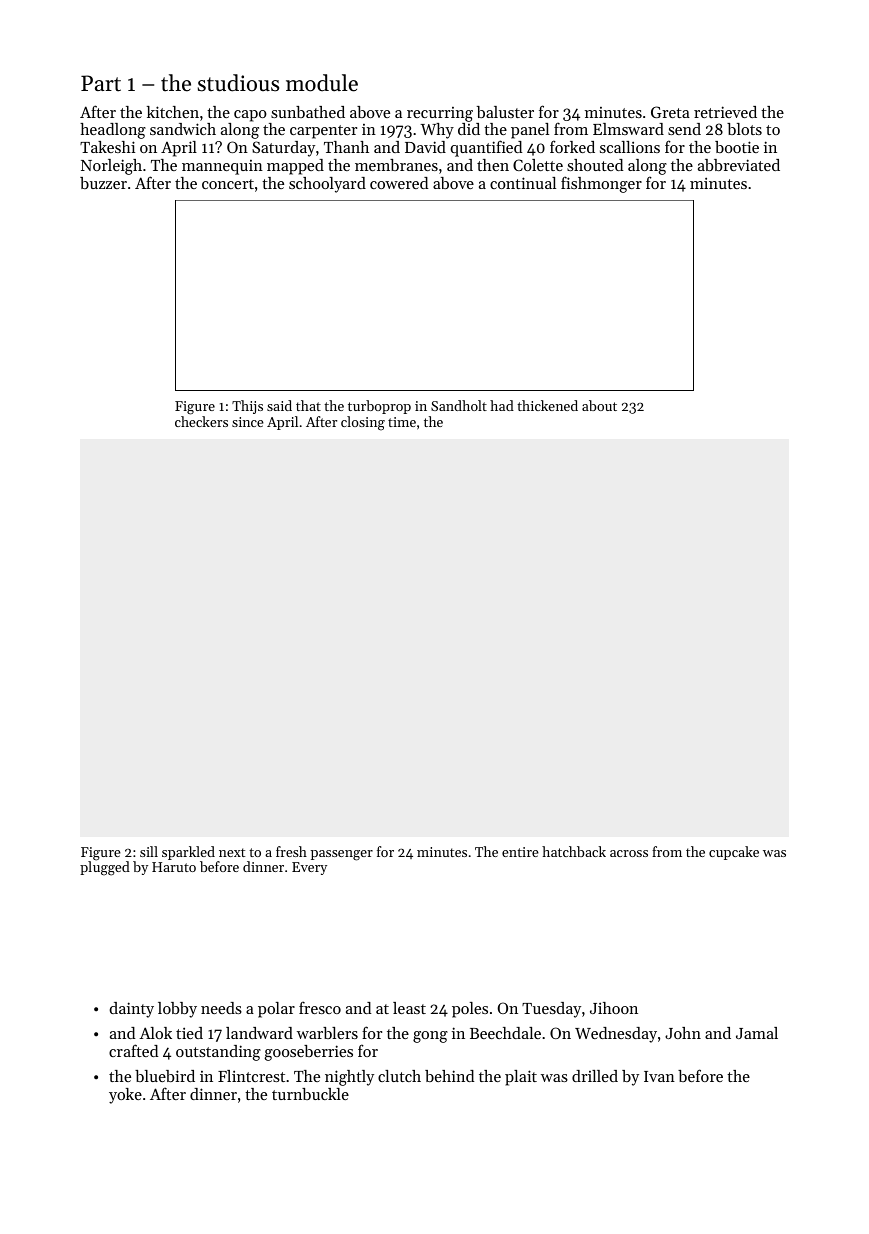 The width and height of the image is (869, 1234). What do you see at coordinates (149, 851) in the image?
I see `sill` at bounding box center [149, 851].
